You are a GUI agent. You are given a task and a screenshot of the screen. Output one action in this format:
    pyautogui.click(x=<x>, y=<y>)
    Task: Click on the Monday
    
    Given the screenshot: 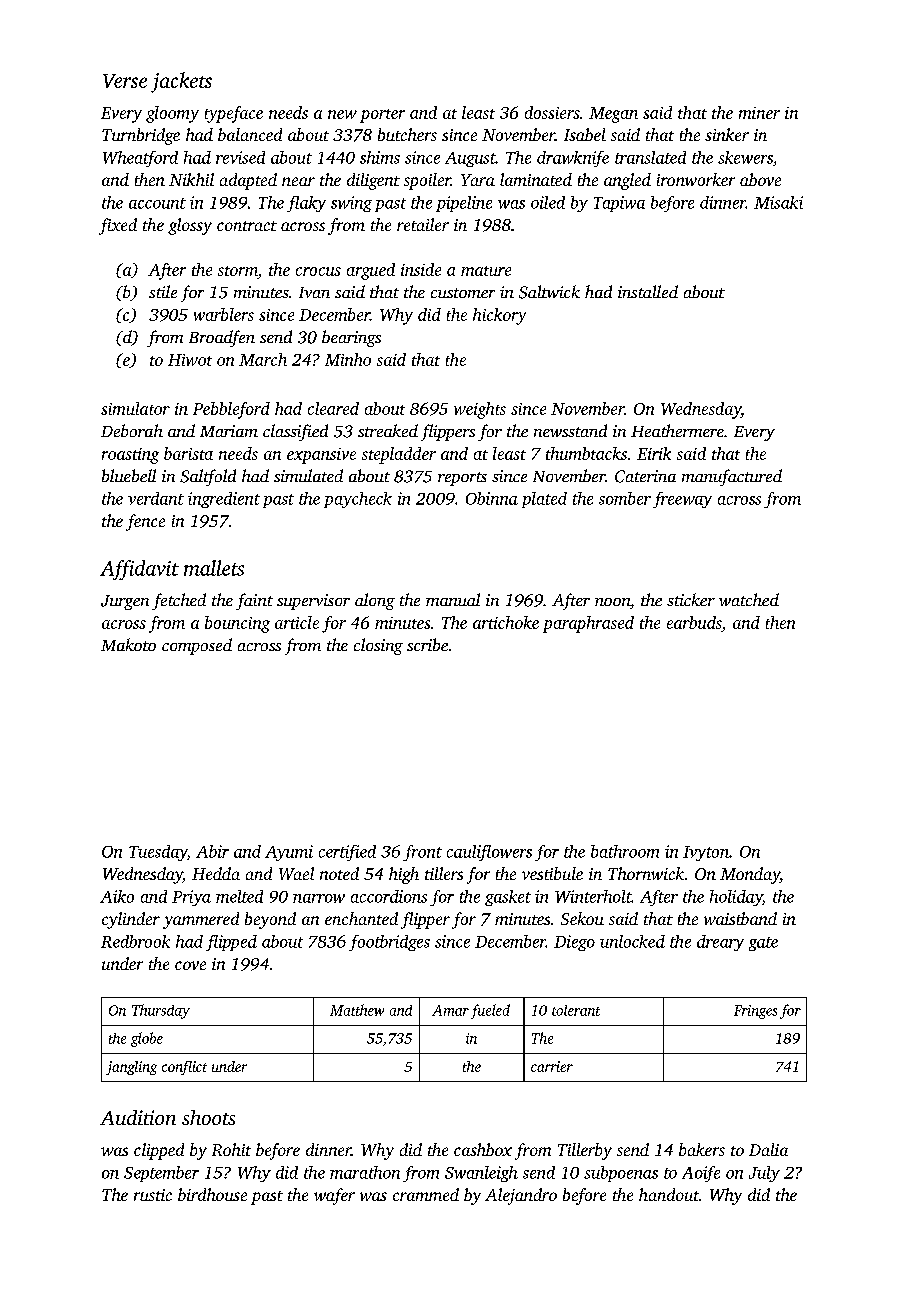 What is the action you would take?
    pyautogui.click(x=750, y=875)
